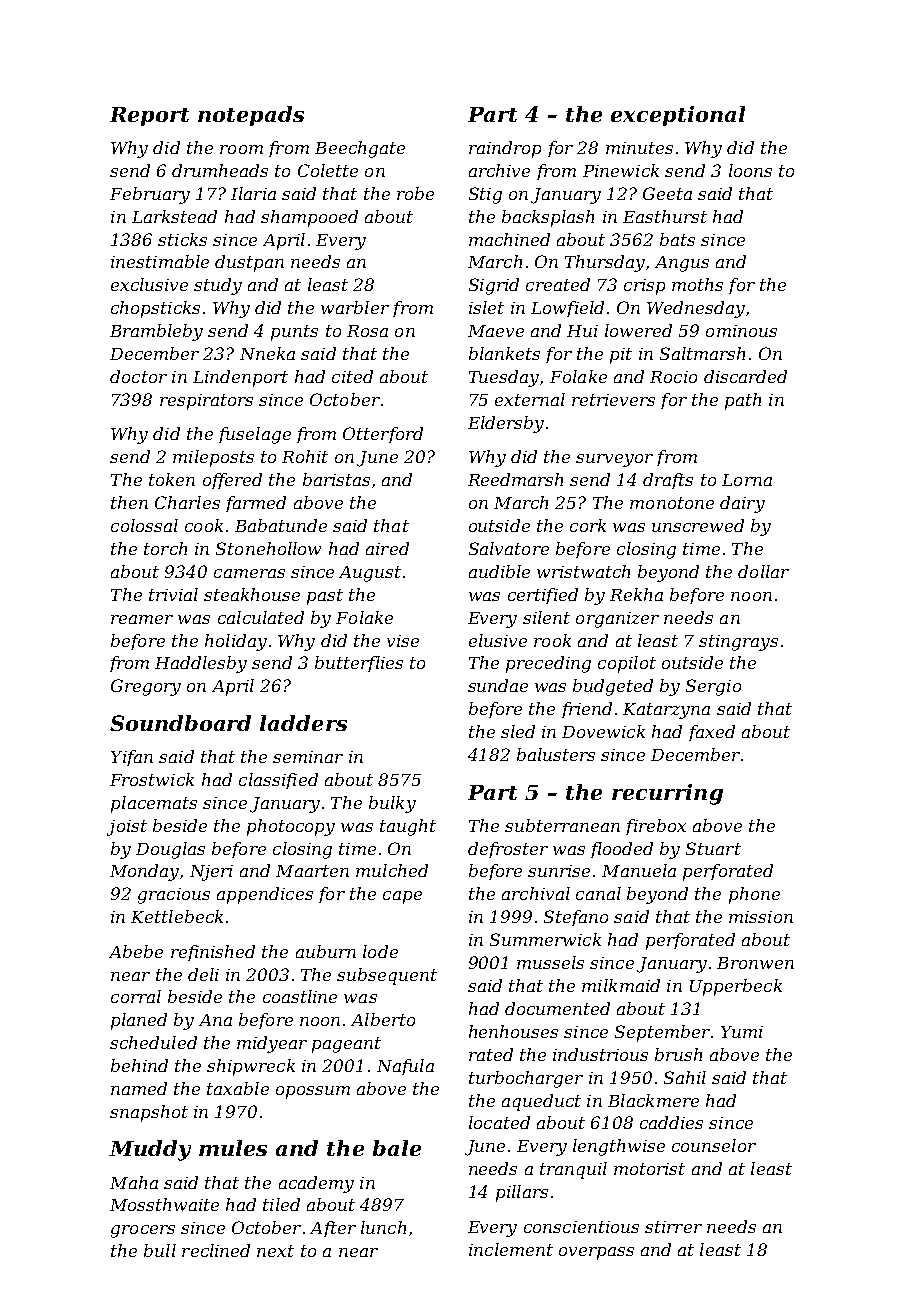 This image has width=908, height=1316. Describe the element at coordinates (218, 286) in the image. I see `study` at that location.
